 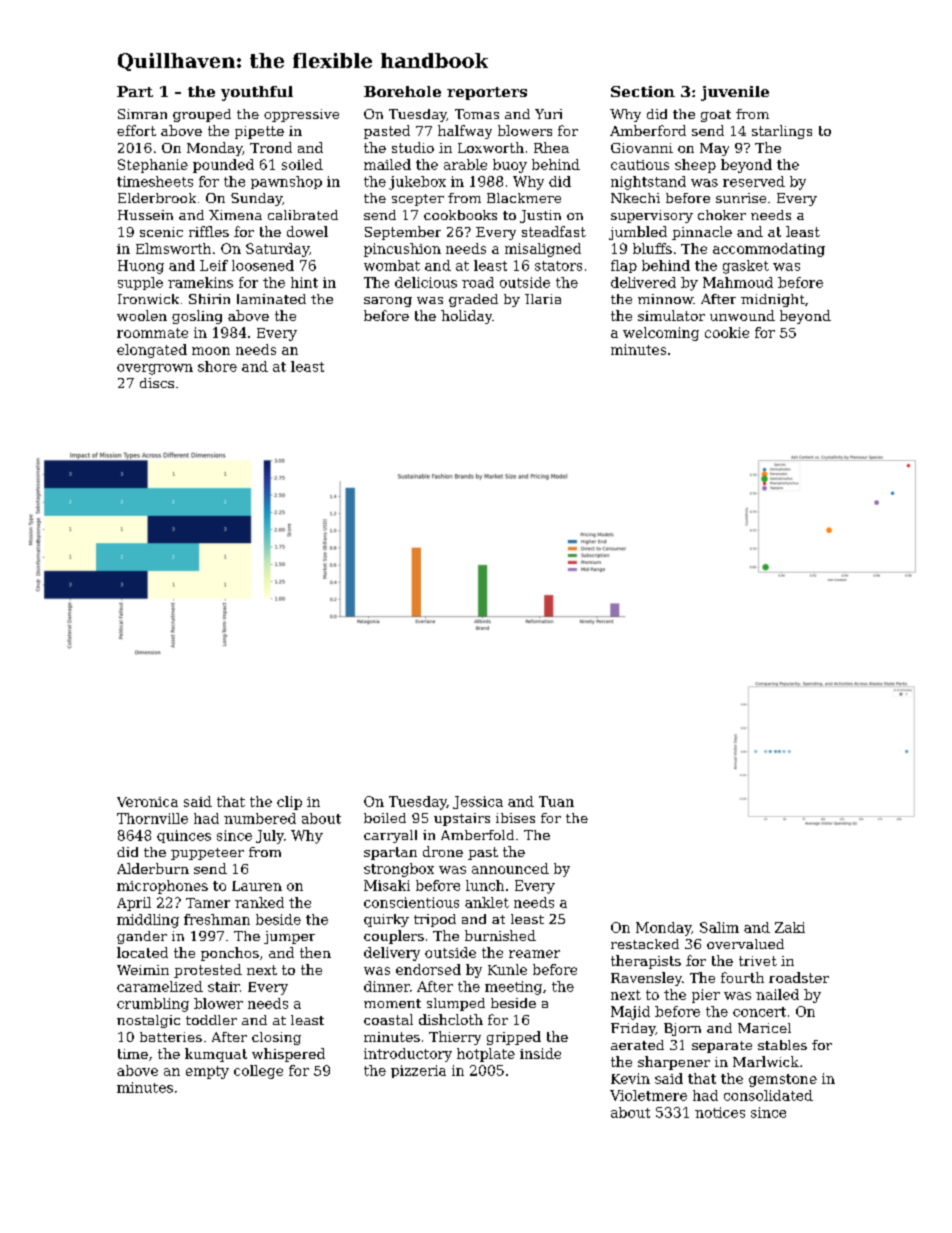 What do you see at coordinates (487, 93) in the screenshot?
I see `reporters` at bounding box center [487, 93].
